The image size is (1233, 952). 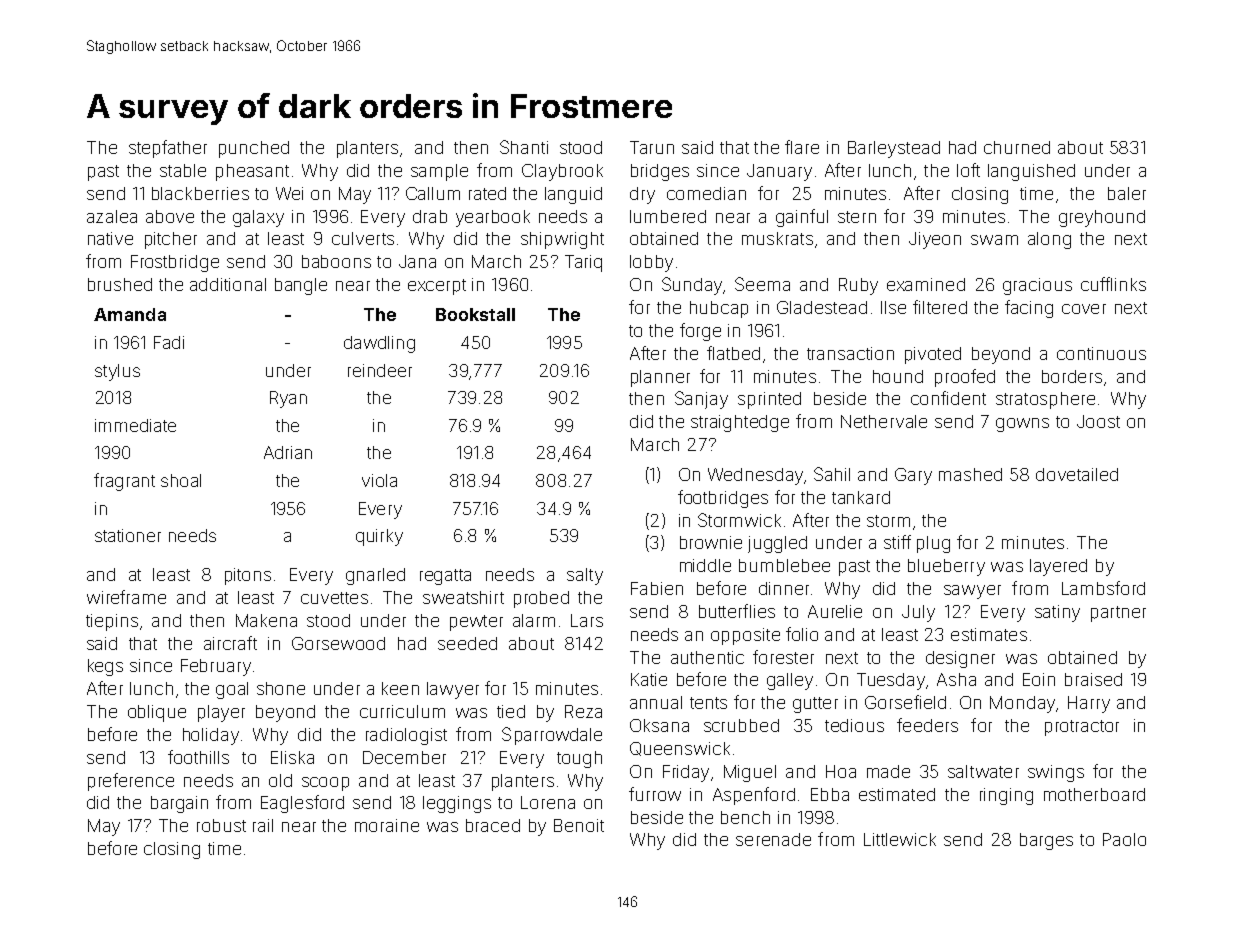 What do you see at coordinates (168, 149) in the image?
I see `stepfather` at bounding box center [168, 149].
